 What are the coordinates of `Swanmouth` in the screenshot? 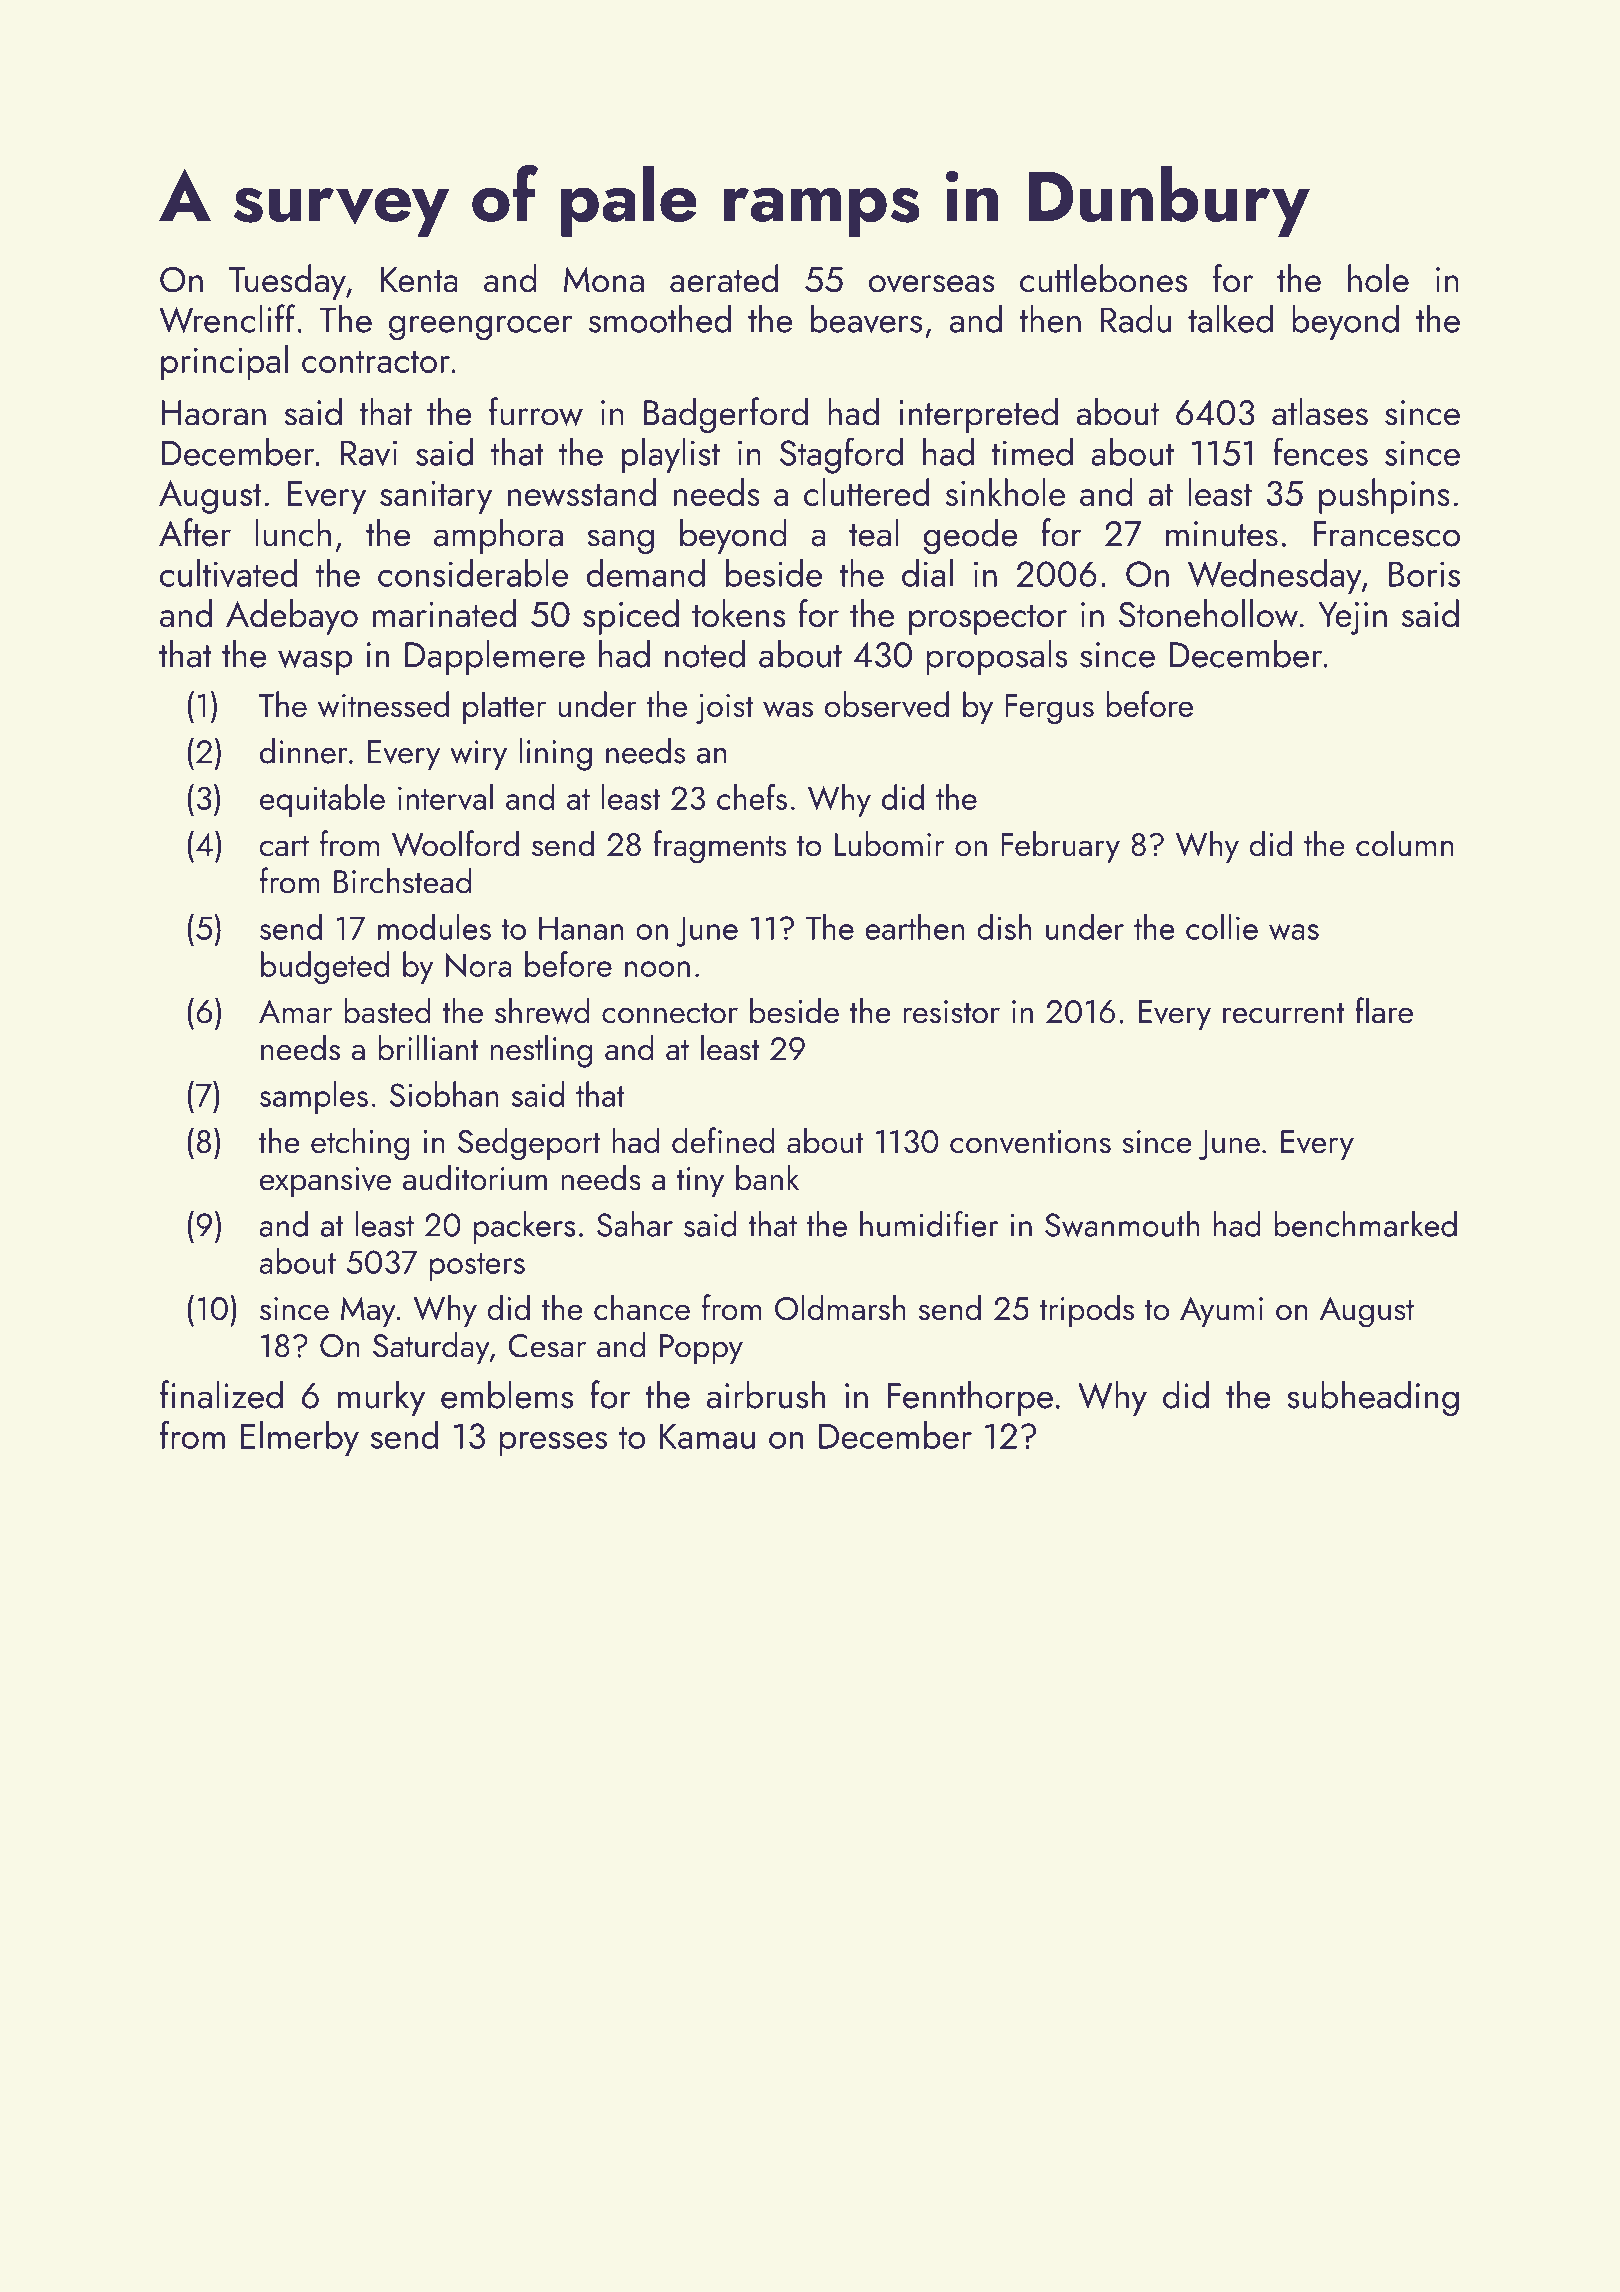 It's located at (1122, 1224).
